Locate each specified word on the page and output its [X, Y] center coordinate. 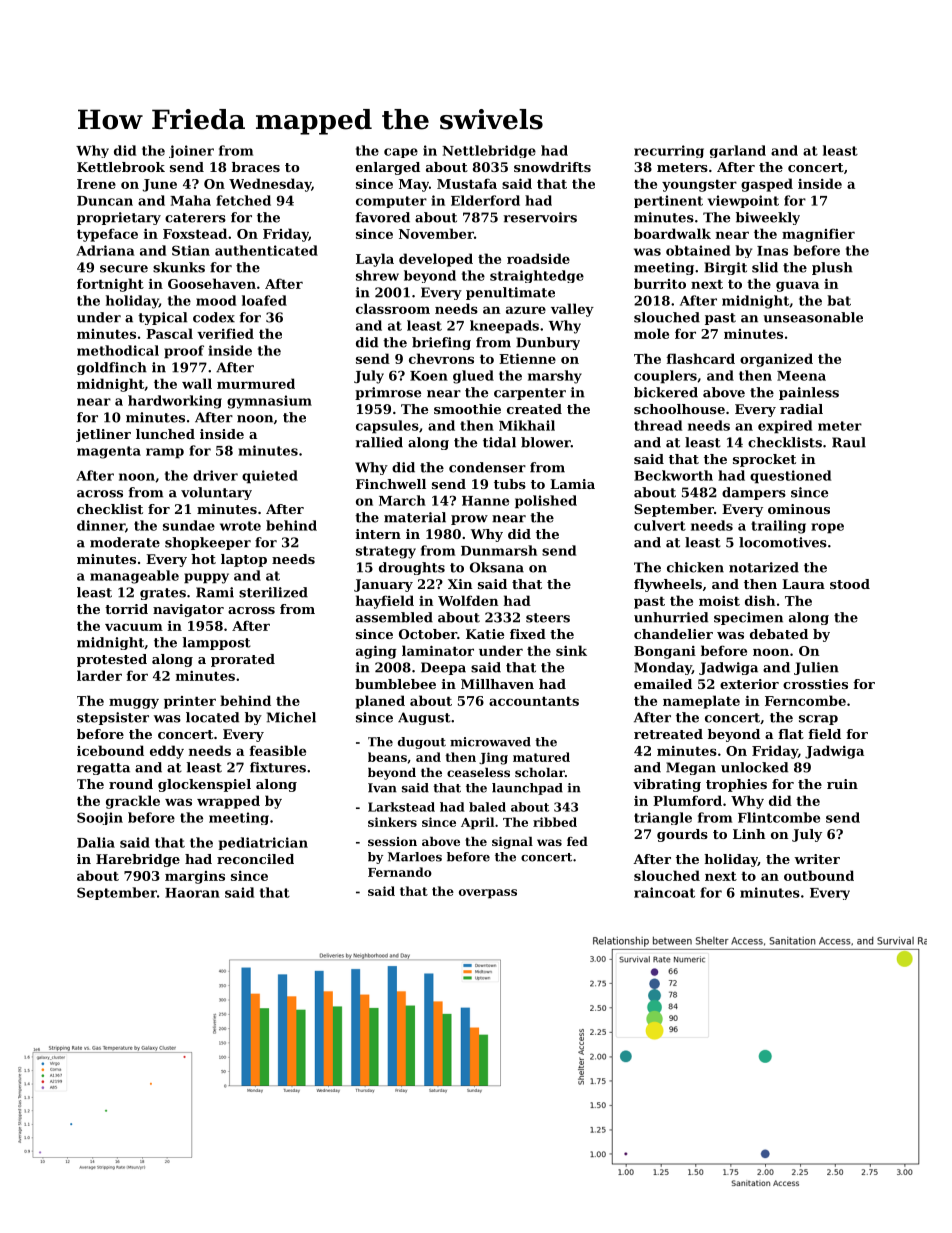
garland [738, 151]
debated [779, 634]
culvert [660, 525]
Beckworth [673, 475]
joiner [191, 151]
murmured [256, 383]
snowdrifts [552, 167]
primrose [388, 393]
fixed [528, 634]
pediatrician [263, 843]
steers [548, 618]
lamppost [217, 643]
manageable [134, 577]
